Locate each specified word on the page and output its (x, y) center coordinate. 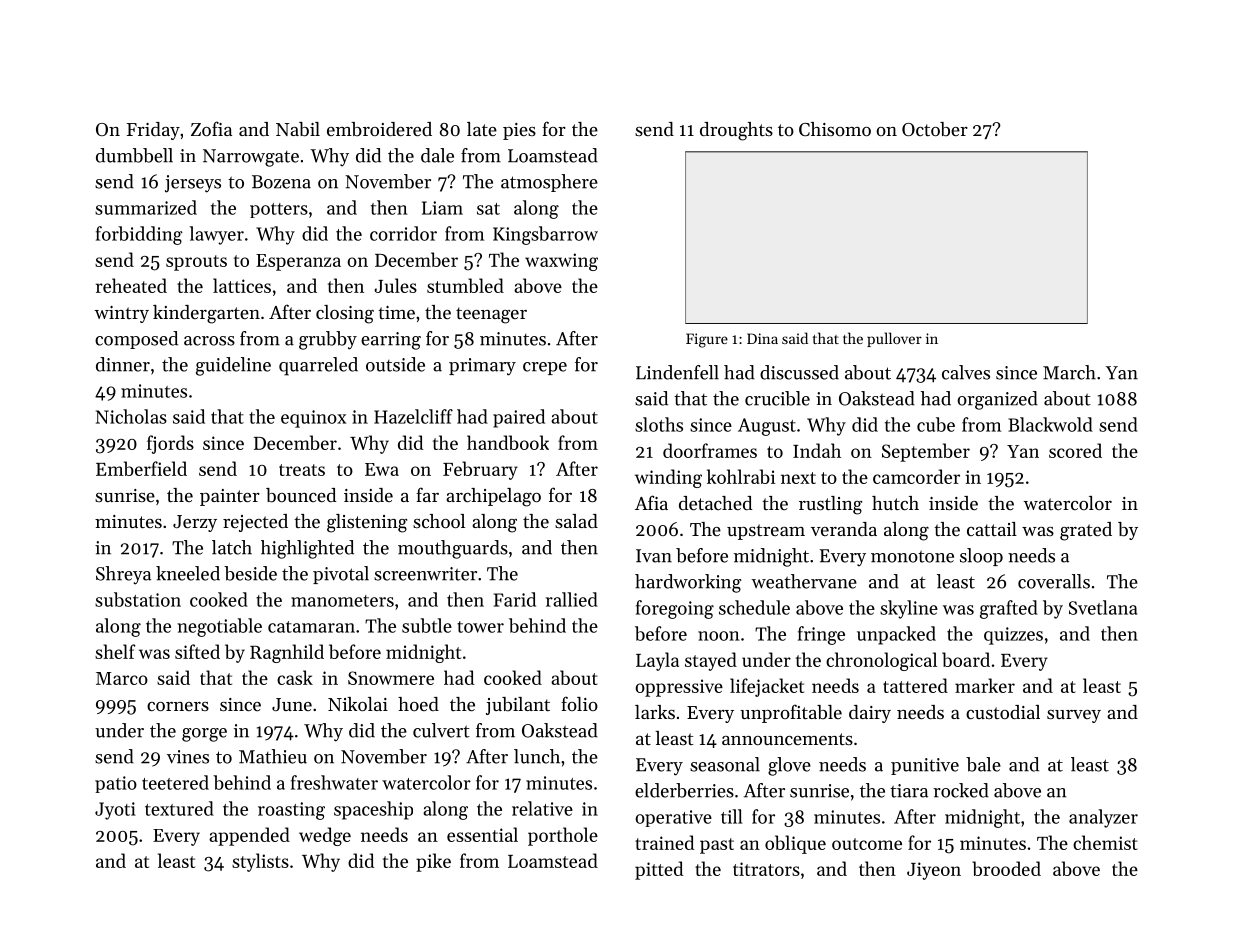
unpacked (896, 635)
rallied (572, 599)
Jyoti (115, 811)
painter (230, 497)
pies (519, 131)
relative (542, 808)
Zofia (211, 128)
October (935, 129)
